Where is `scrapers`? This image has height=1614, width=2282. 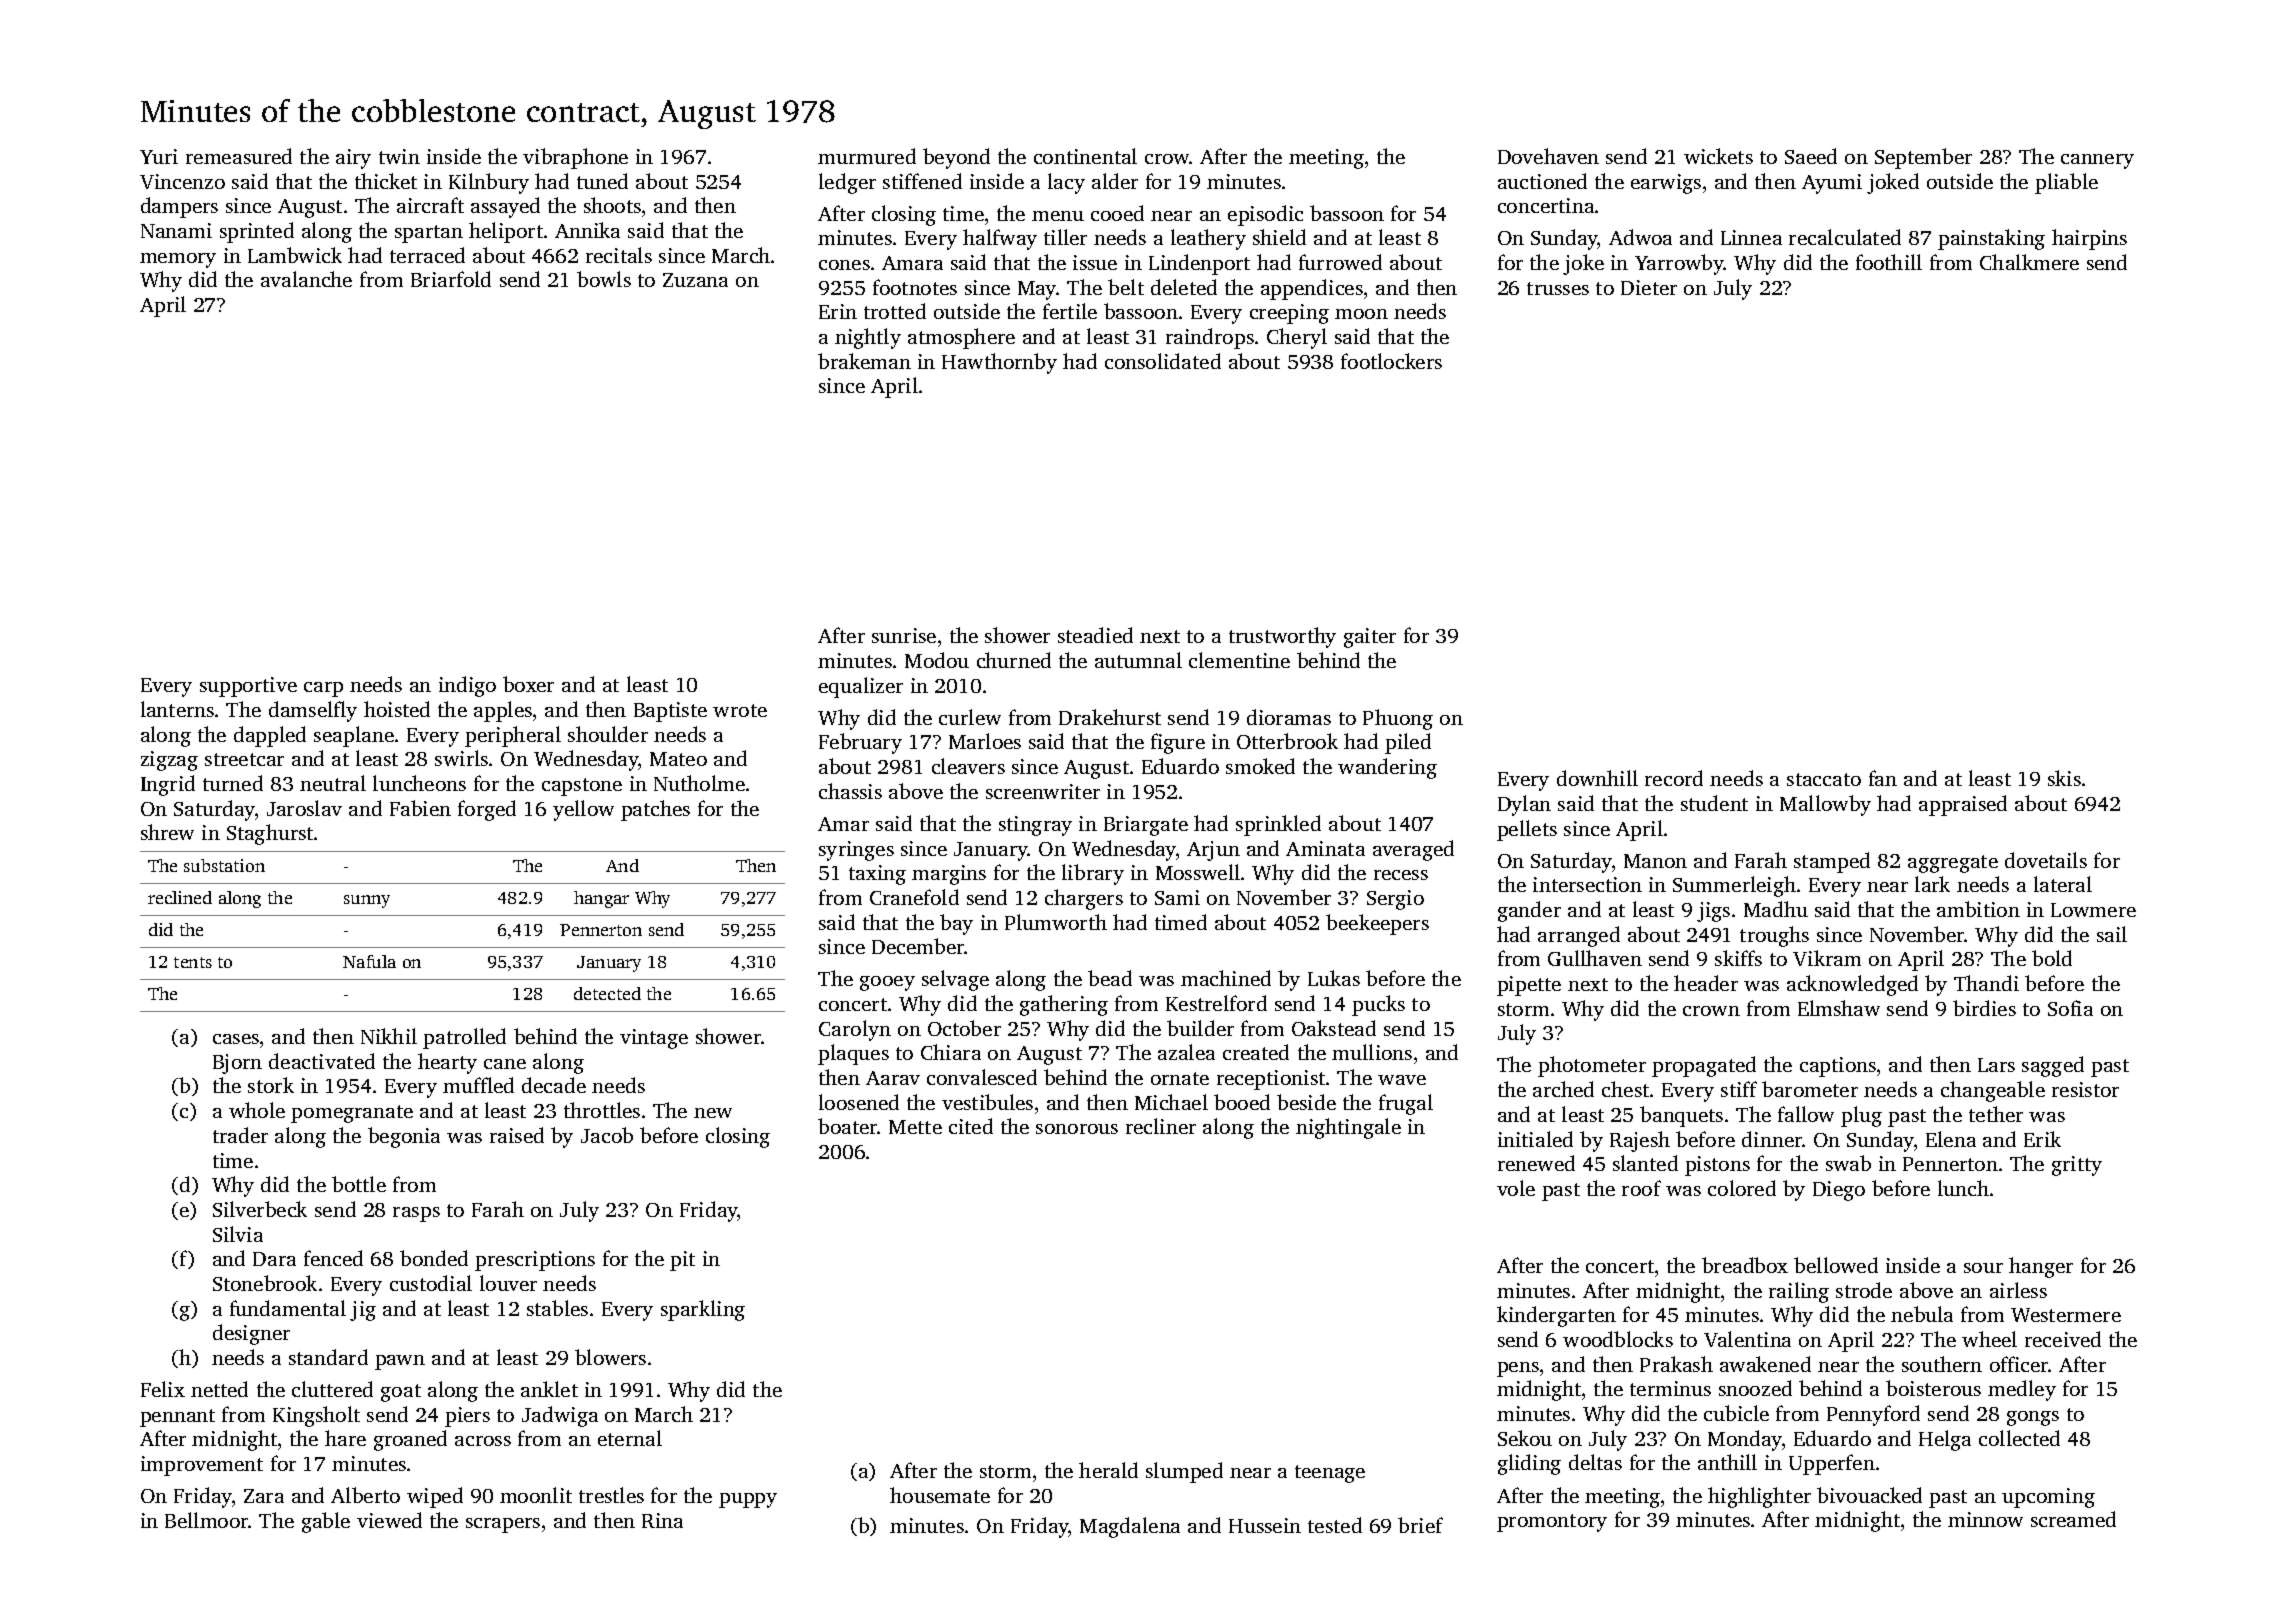 scrapers is located at coordinates (503, 1525).
